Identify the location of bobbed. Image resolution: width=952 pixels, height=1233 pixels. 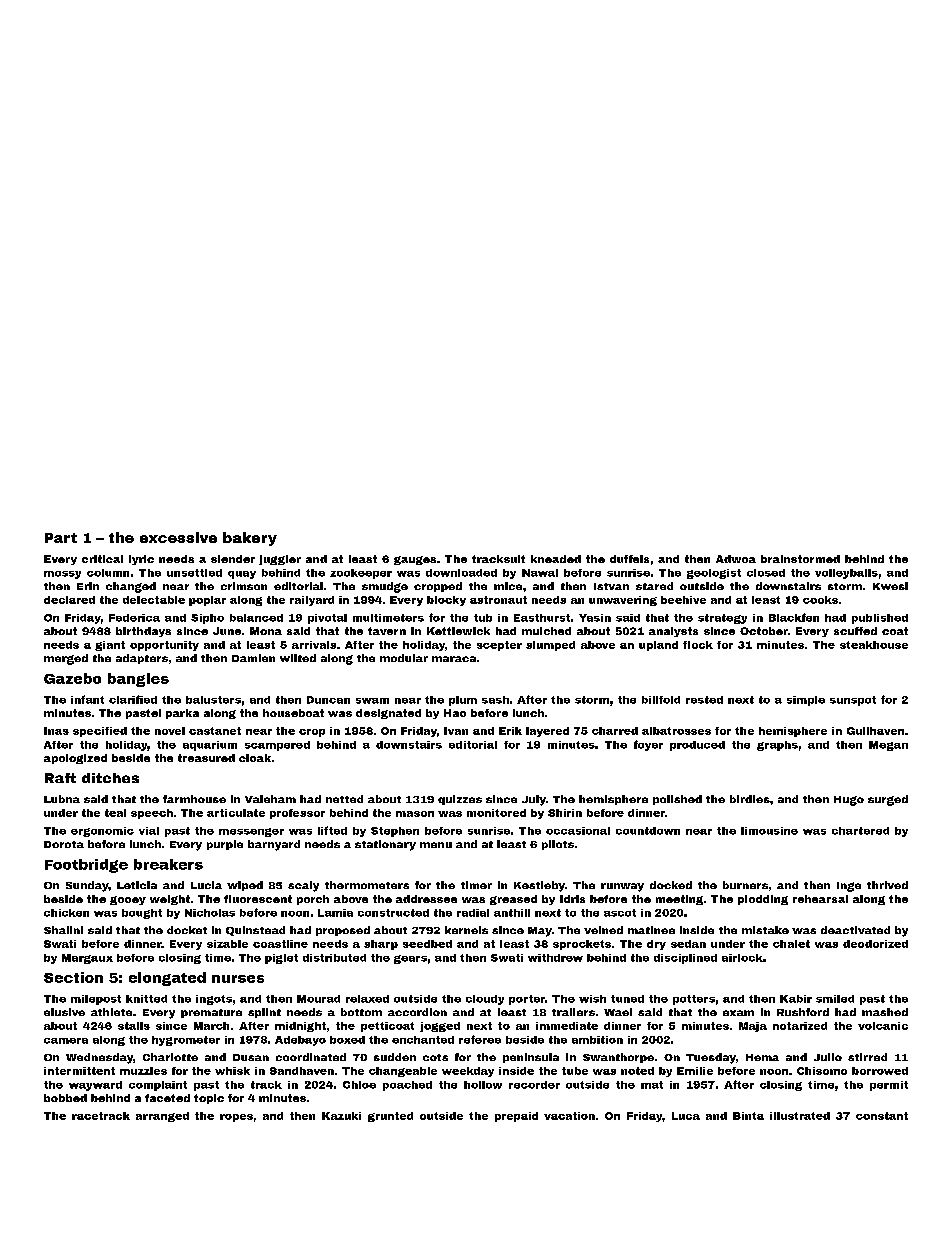
(65, 1098).
